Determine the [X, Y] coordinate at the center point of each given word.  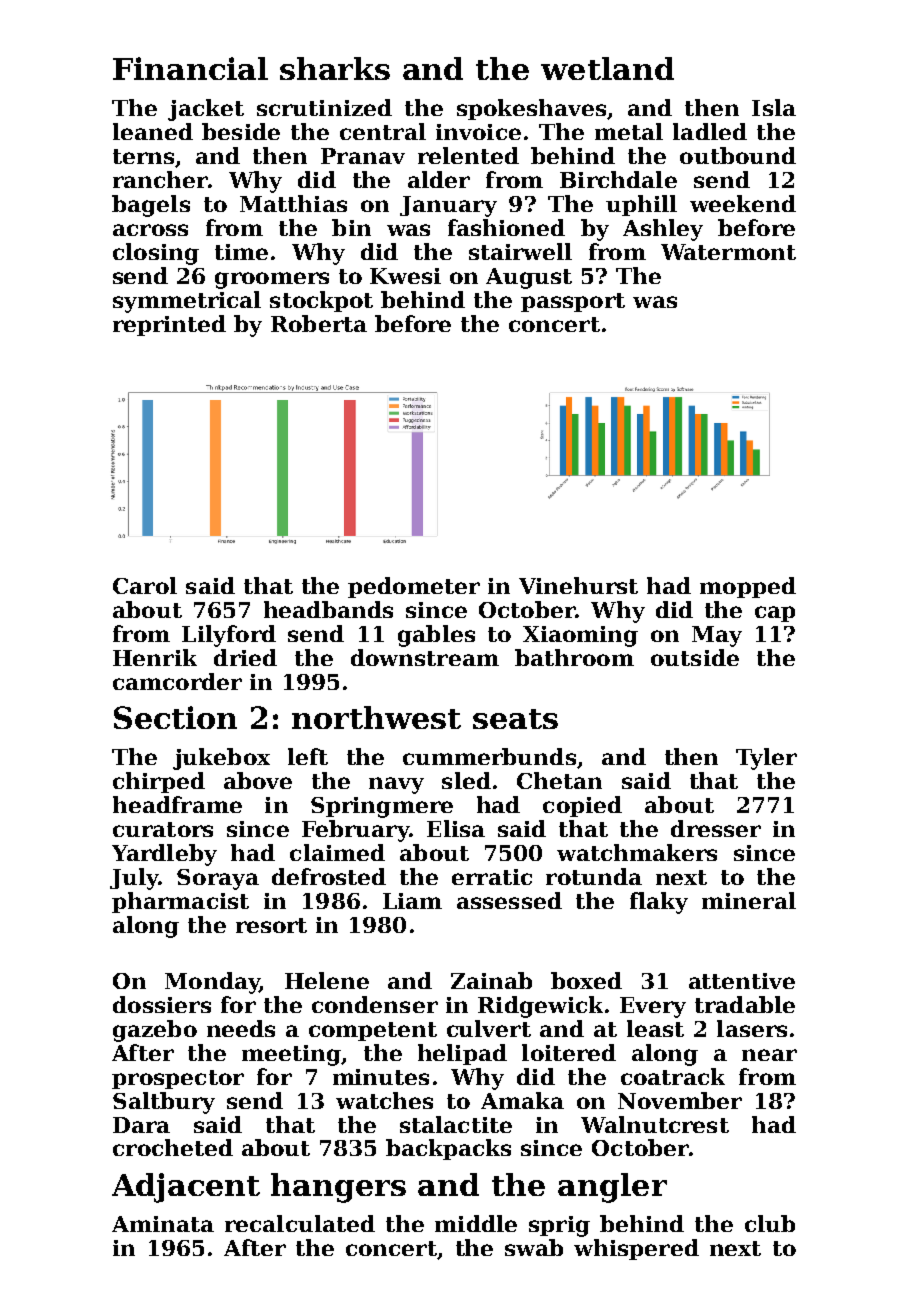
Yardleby [164, 855]
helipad [462, 1054]
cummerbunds [489, 756]
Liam [412, 901]
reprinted [169, 325]
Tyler [766, 759]
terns [143, 156]
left [308, 756]
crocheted [173, 1147]
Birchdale [618, 179]
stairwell [520, 251]
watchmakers [637, 852]
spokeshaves [531, 109]
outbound [738, 155]
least [655, 1028]
